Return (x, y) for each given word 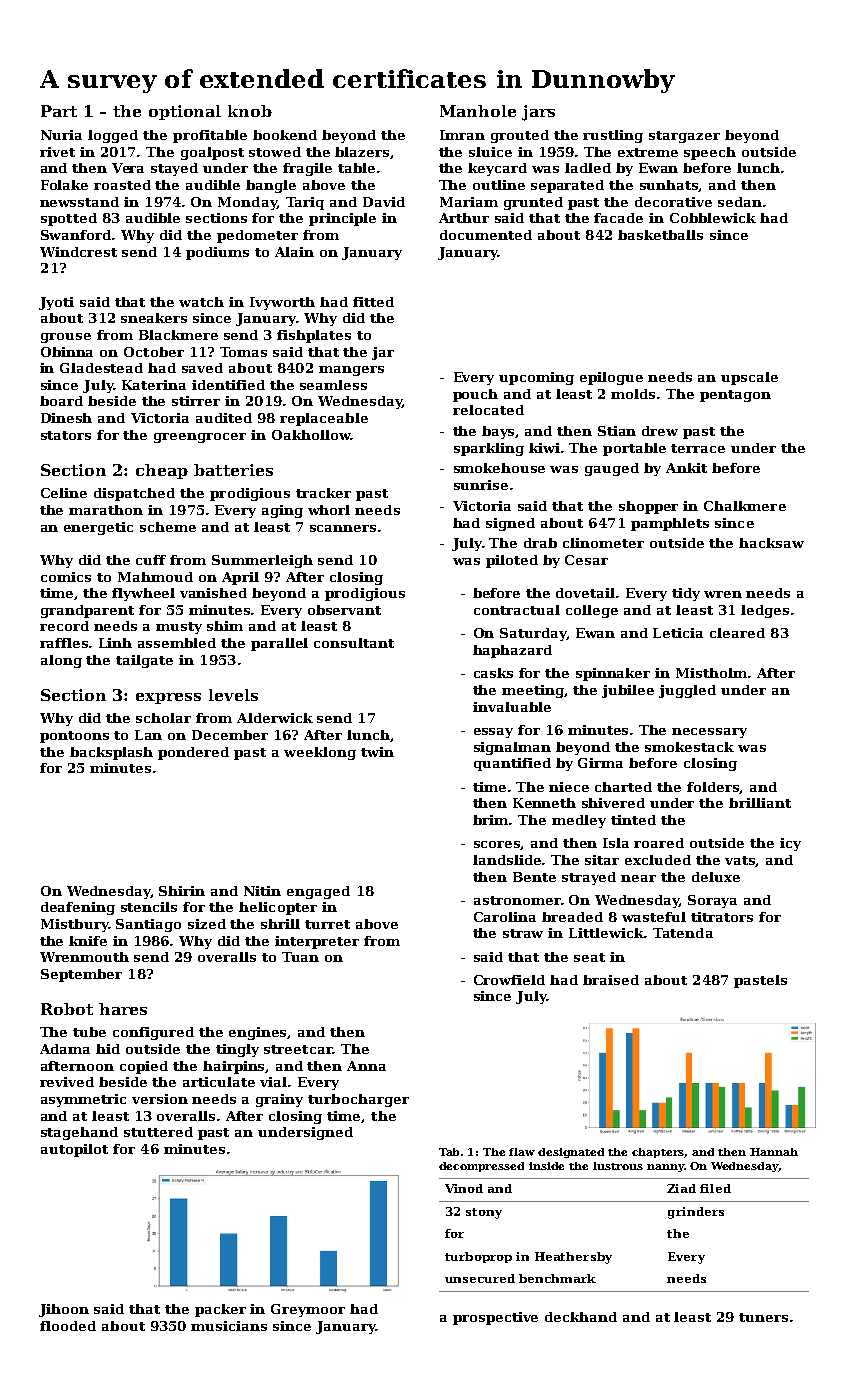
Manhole (478, 111)
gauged (612, 469)
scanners (343, 528)
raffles (64, 643)
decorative (673, 202)
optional (185, 112)
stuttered (158, 1132)
